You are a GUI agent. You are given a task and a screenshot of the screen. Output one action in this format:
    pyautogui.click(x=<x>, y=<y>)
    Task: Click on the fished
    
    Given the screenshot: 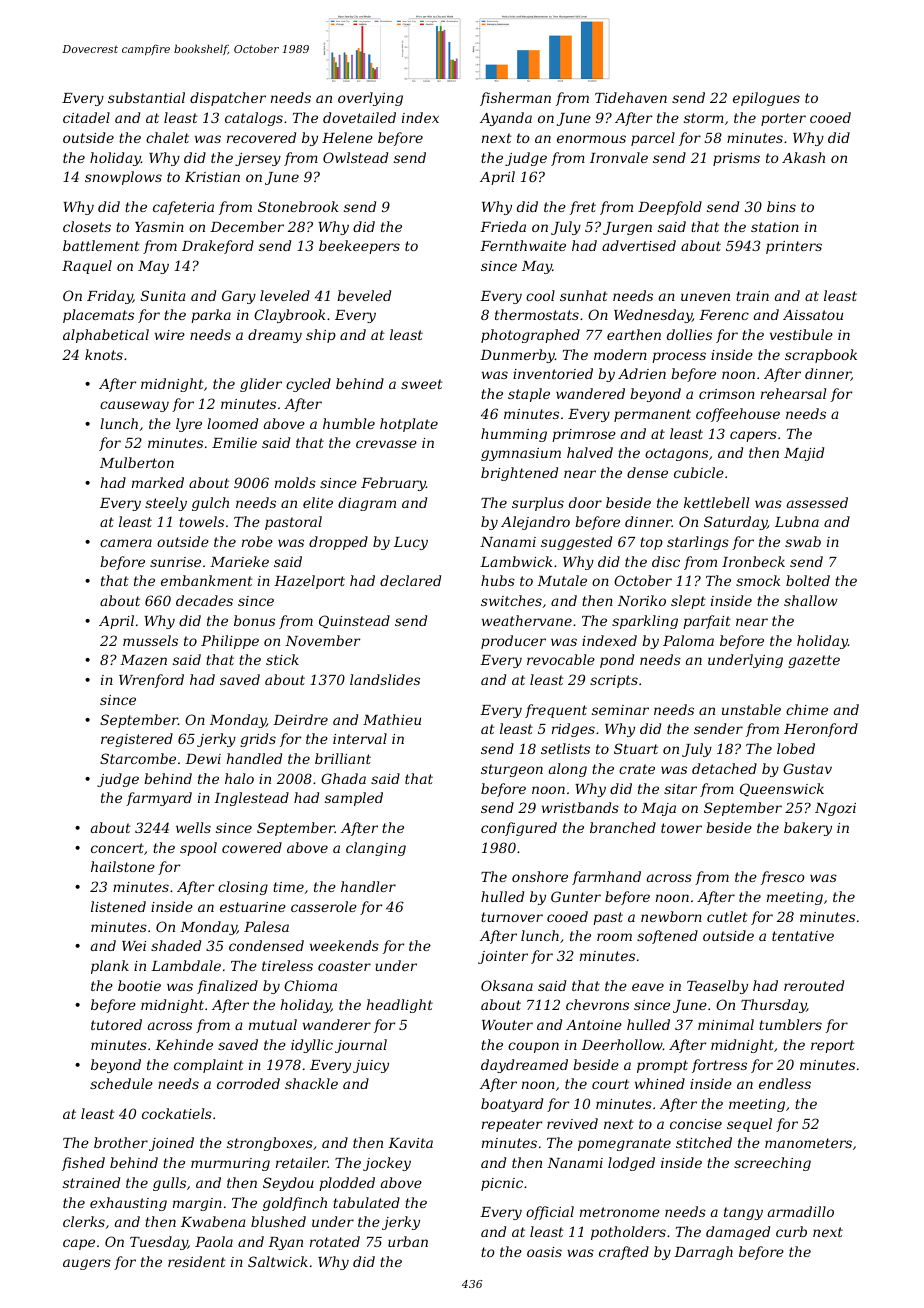 What is the action you would take?
    pyautogui.click(x=83, y=1164)
